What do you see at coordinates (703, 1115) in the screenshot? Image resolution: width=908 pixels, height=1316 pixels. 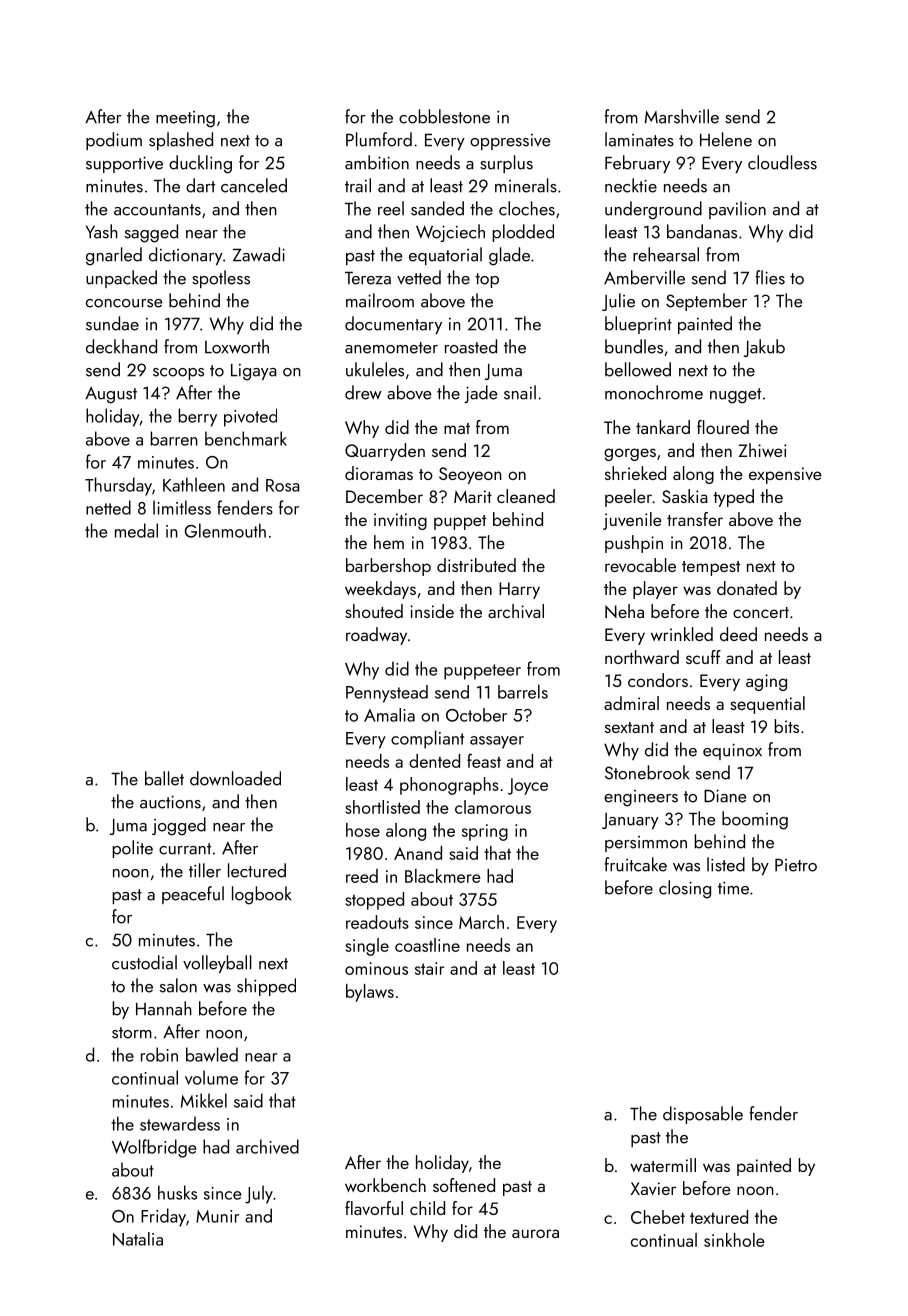 I see `disposable` at bounding box center [703, 1115].
